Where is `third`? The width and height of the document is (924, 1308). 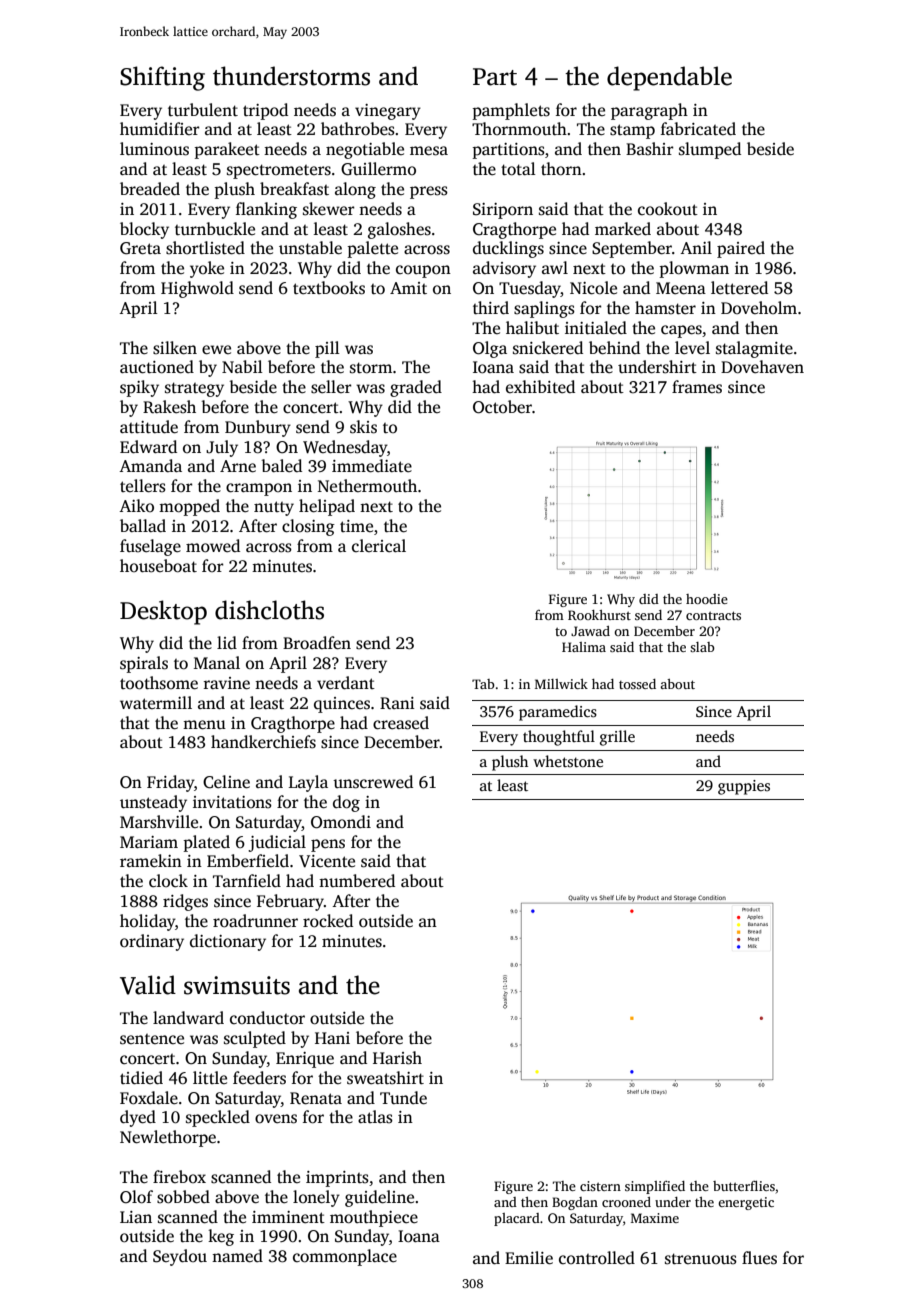 third is located at coordinates (491, 308).
